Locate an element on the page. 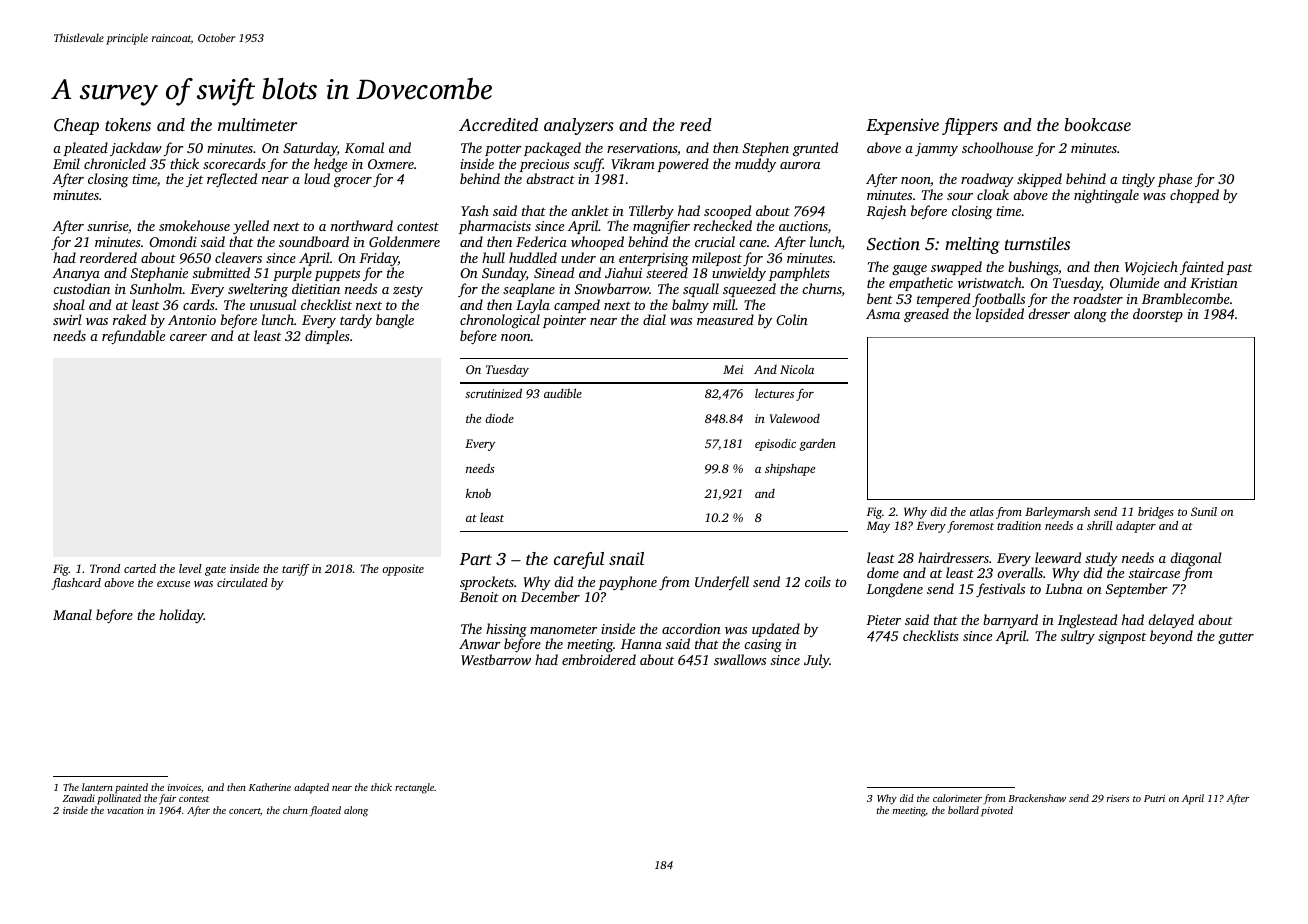  knob is located at coordinates (478, 493).
